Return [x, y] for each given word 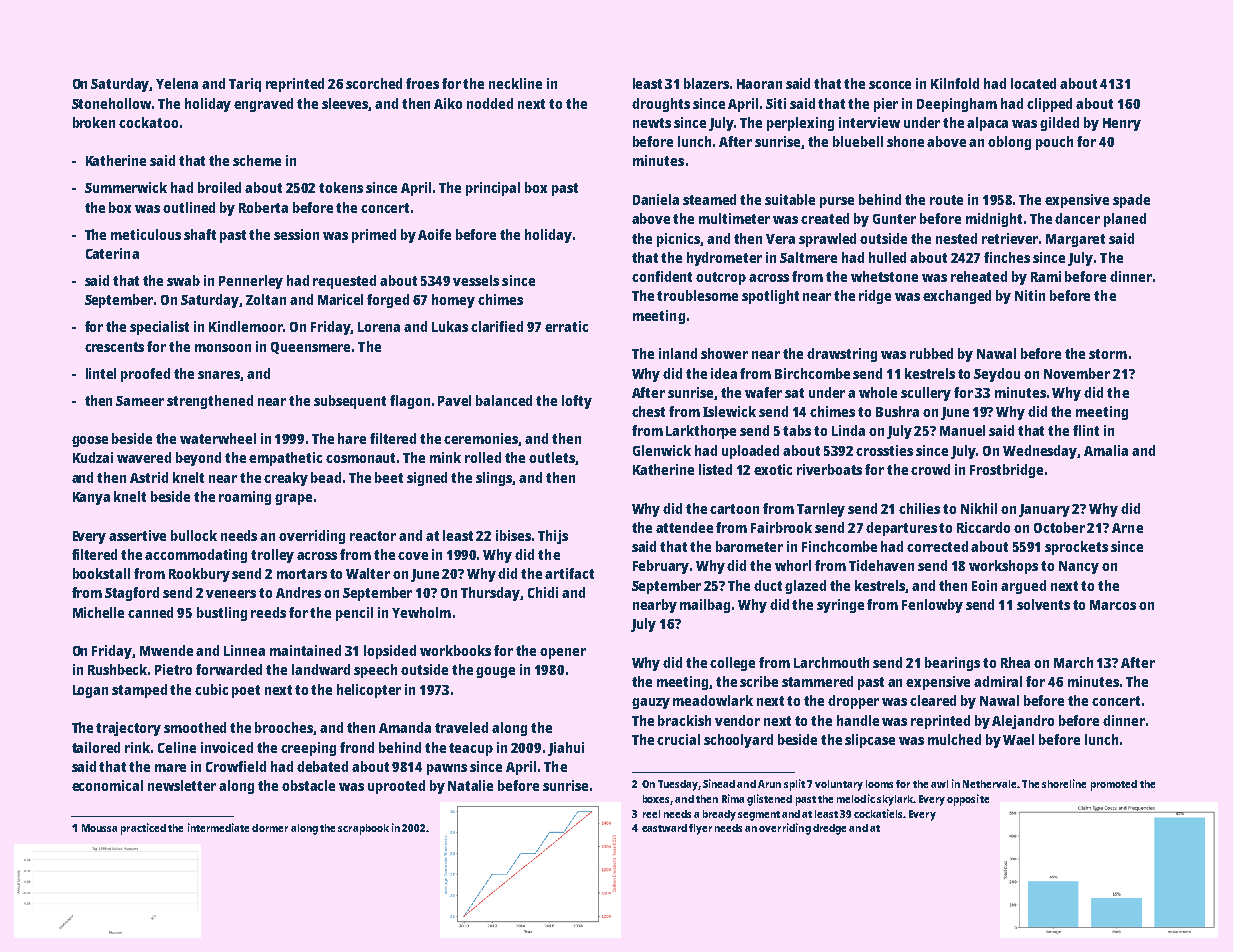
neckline [515, 83]
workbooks [455, 650]
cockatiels [879, 813]
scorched [374, 83]
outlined [189, 207]
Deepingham [957, 105]
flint [1086, 430]
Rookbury [199, 575]
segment [759, 816]
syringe [840, 606]
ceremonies [481, 439]
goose [90, 441]
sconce [890, 85]
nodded [490, 103]
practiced [143, 829]
